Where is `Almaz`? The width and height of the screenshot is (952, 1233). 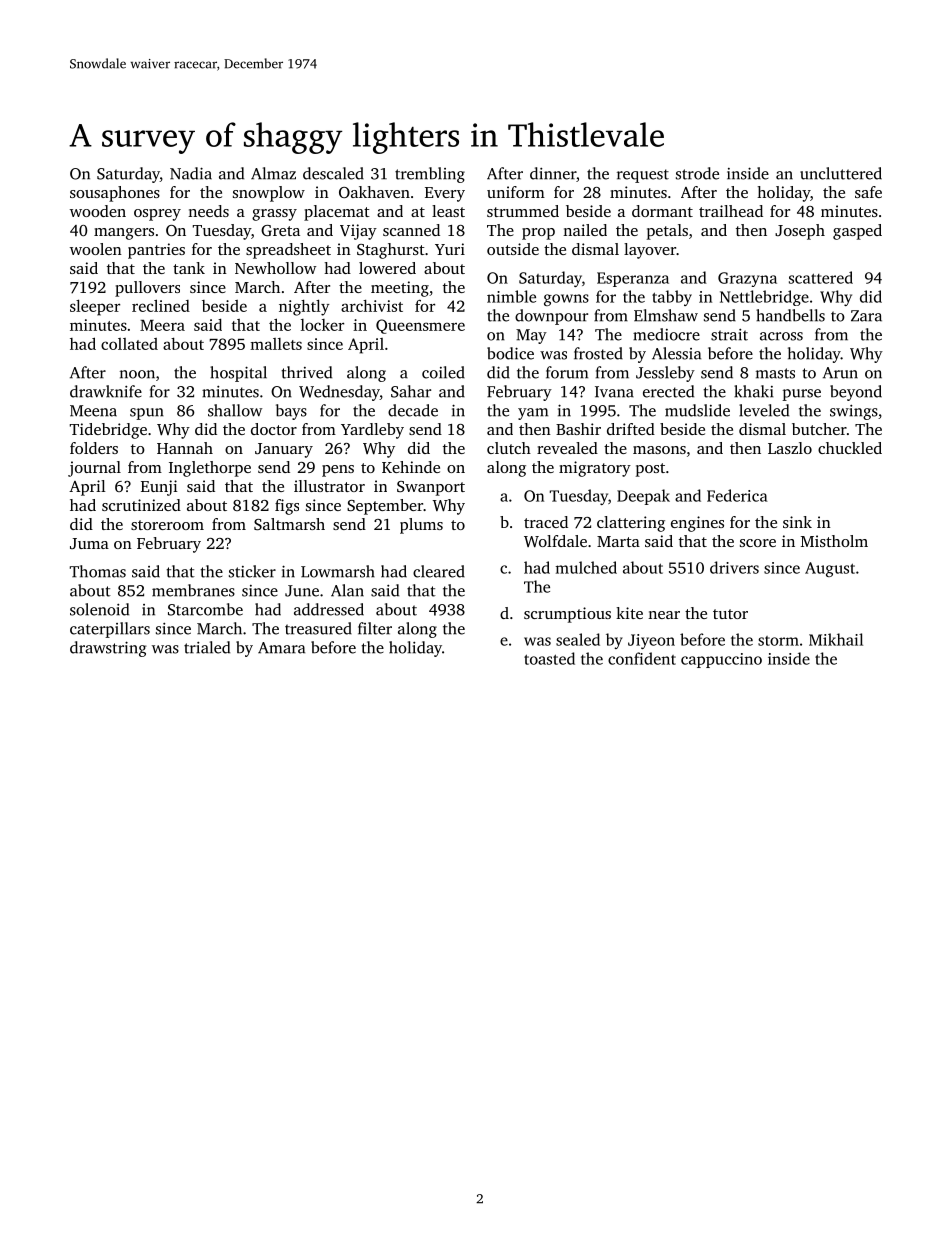
Almaz is located at coordinates (273, 173).
